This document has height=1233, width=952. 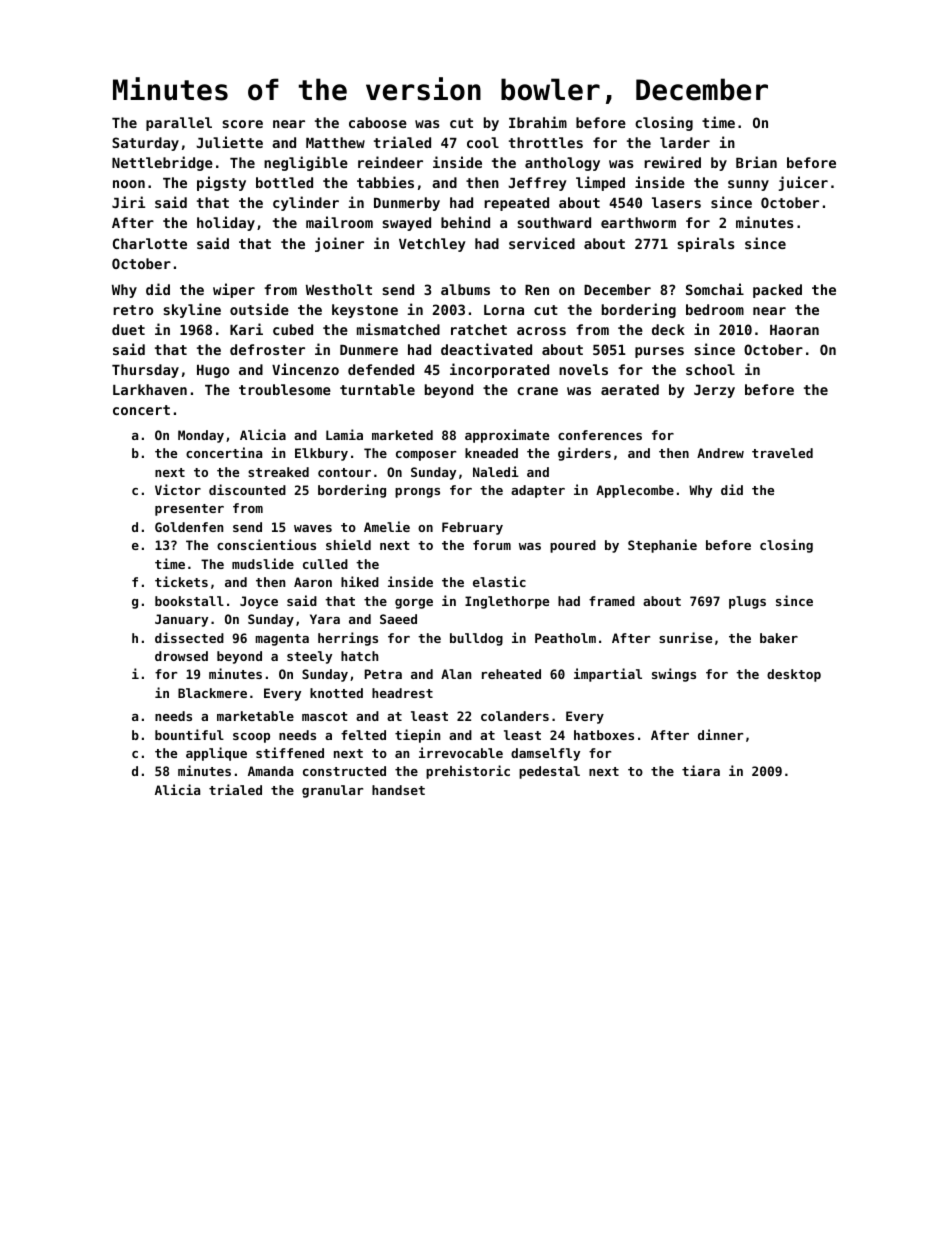 I want to click on ratchet, so click(x=479, y=329).
